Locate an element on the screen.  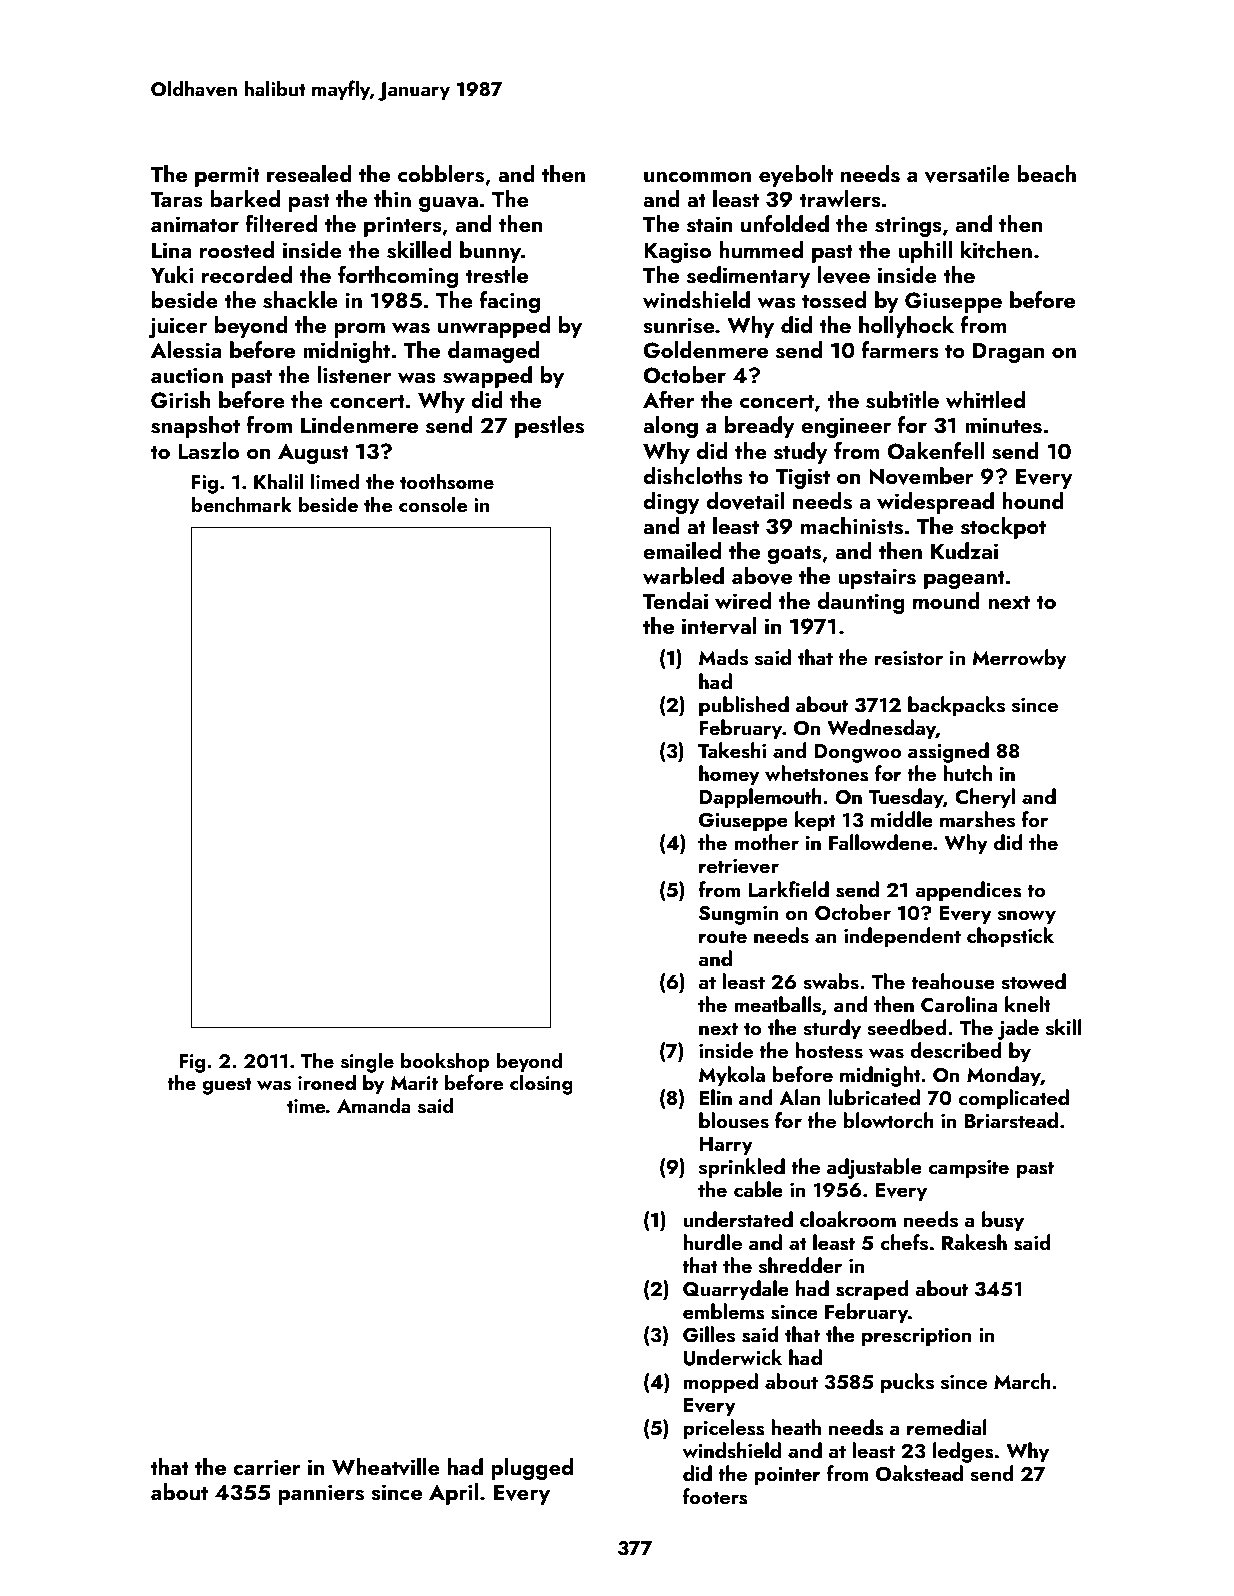
Gilles is located at coordinates (709, 1334).
